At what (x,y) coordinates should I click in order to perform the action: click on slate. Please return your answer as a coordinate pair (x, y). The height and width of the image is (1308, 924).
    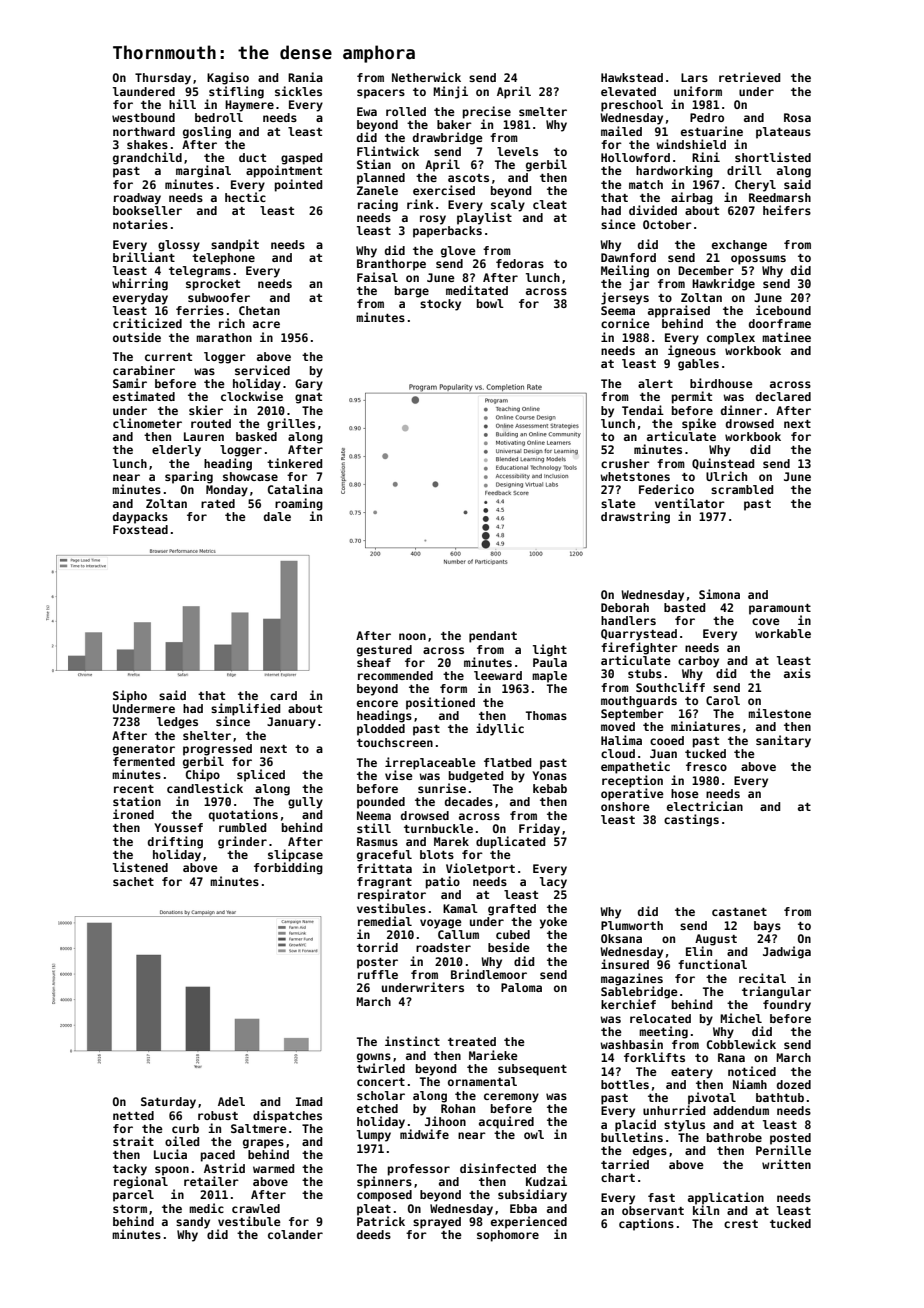
    Looking at the image, I should click on (618, 503).
